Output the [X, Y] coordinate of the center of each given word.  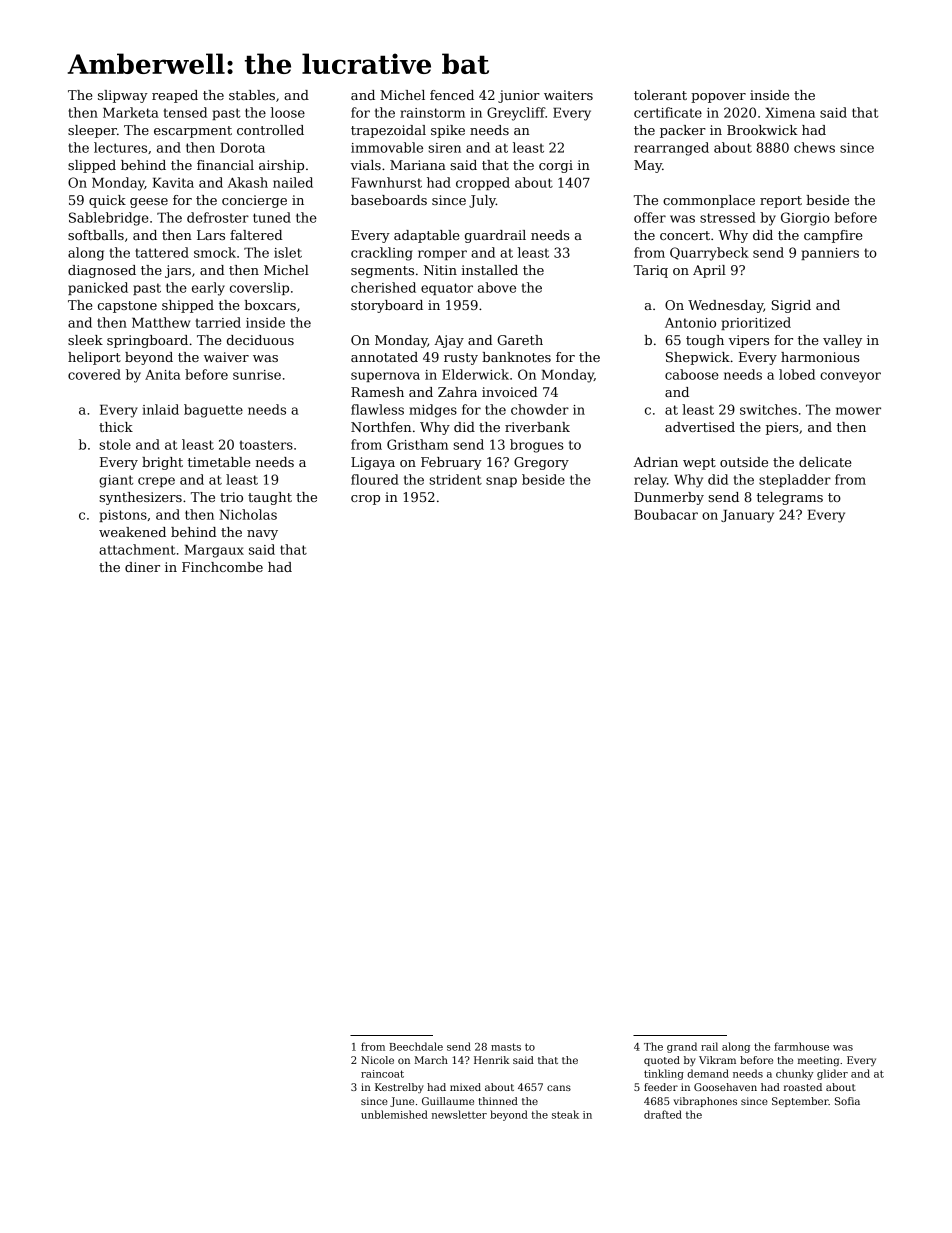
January [747, 516]
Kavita [173, 183]
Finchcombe [222, 567]
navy [262, 535]
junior [519, 96]
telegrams [790, 498]
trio [231, 497]
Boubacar [666, 514]
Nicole [377, 1060]
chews [814, 147]
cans [559, 1088]
